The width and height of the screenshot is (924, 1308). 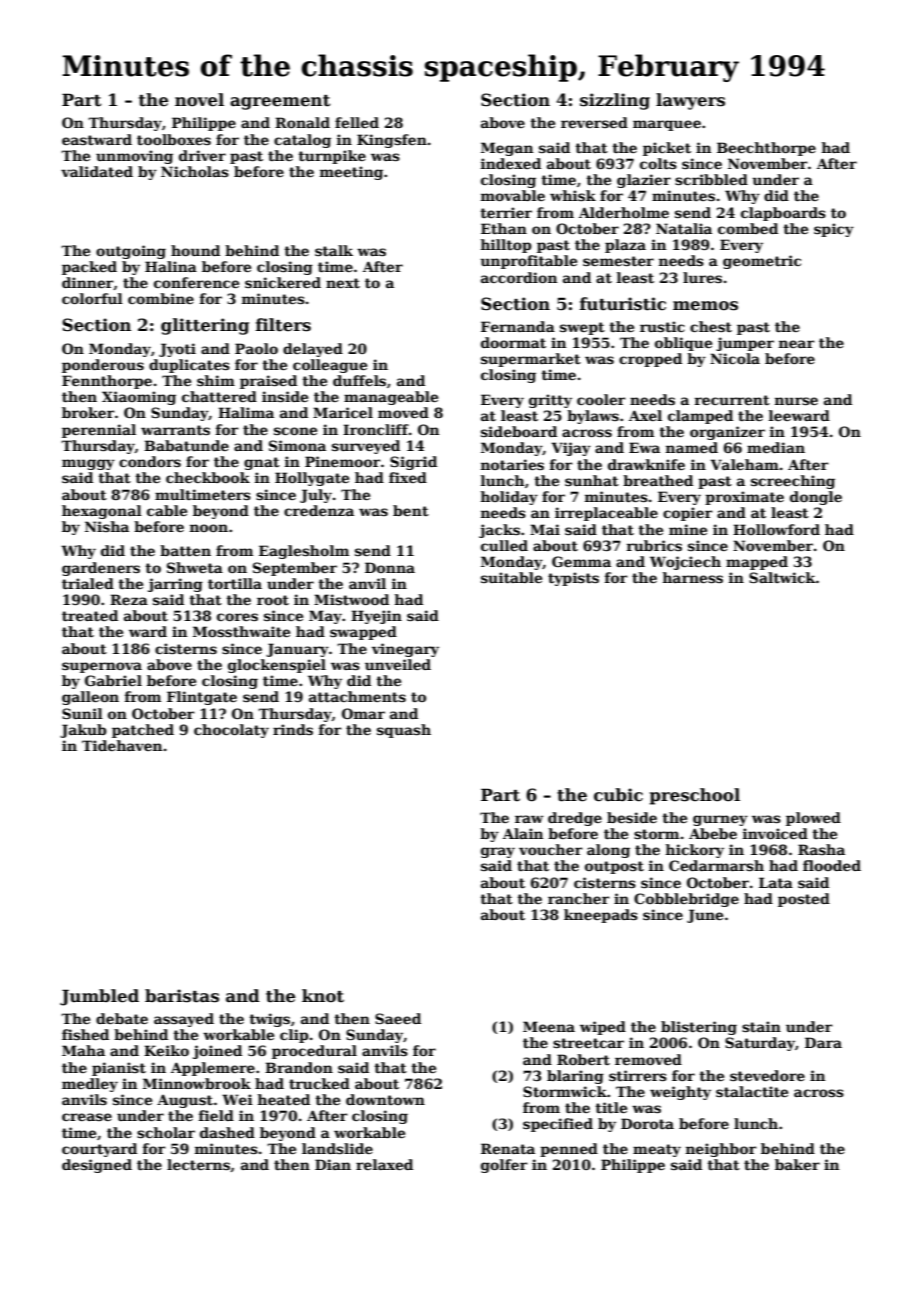 What do you see at coordinates (131, 252) in the screenshot?
I see `outgoing` at bounding box center [131, 252].
